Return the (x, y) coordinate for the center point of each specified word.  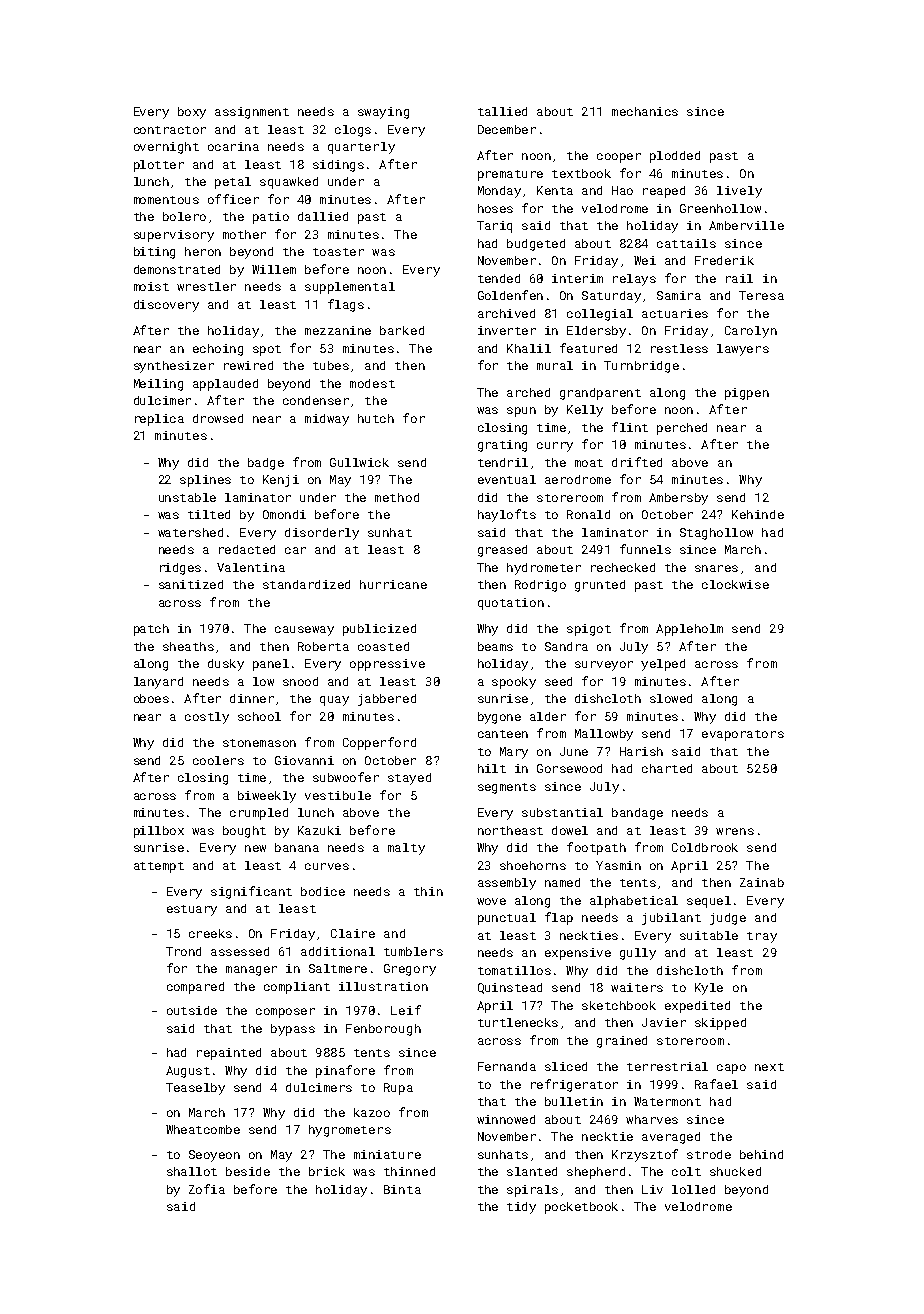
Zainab (762, 882)
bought (244, 832)
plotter (159, 166)
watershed (190, 532)
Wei (645, 260)
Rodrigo (540, 586)
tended (499, 278)
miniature (387, 1154)
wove (491, 901)
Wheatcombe (203, 1129)
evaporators (743, 735)
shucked (735, 1171)
